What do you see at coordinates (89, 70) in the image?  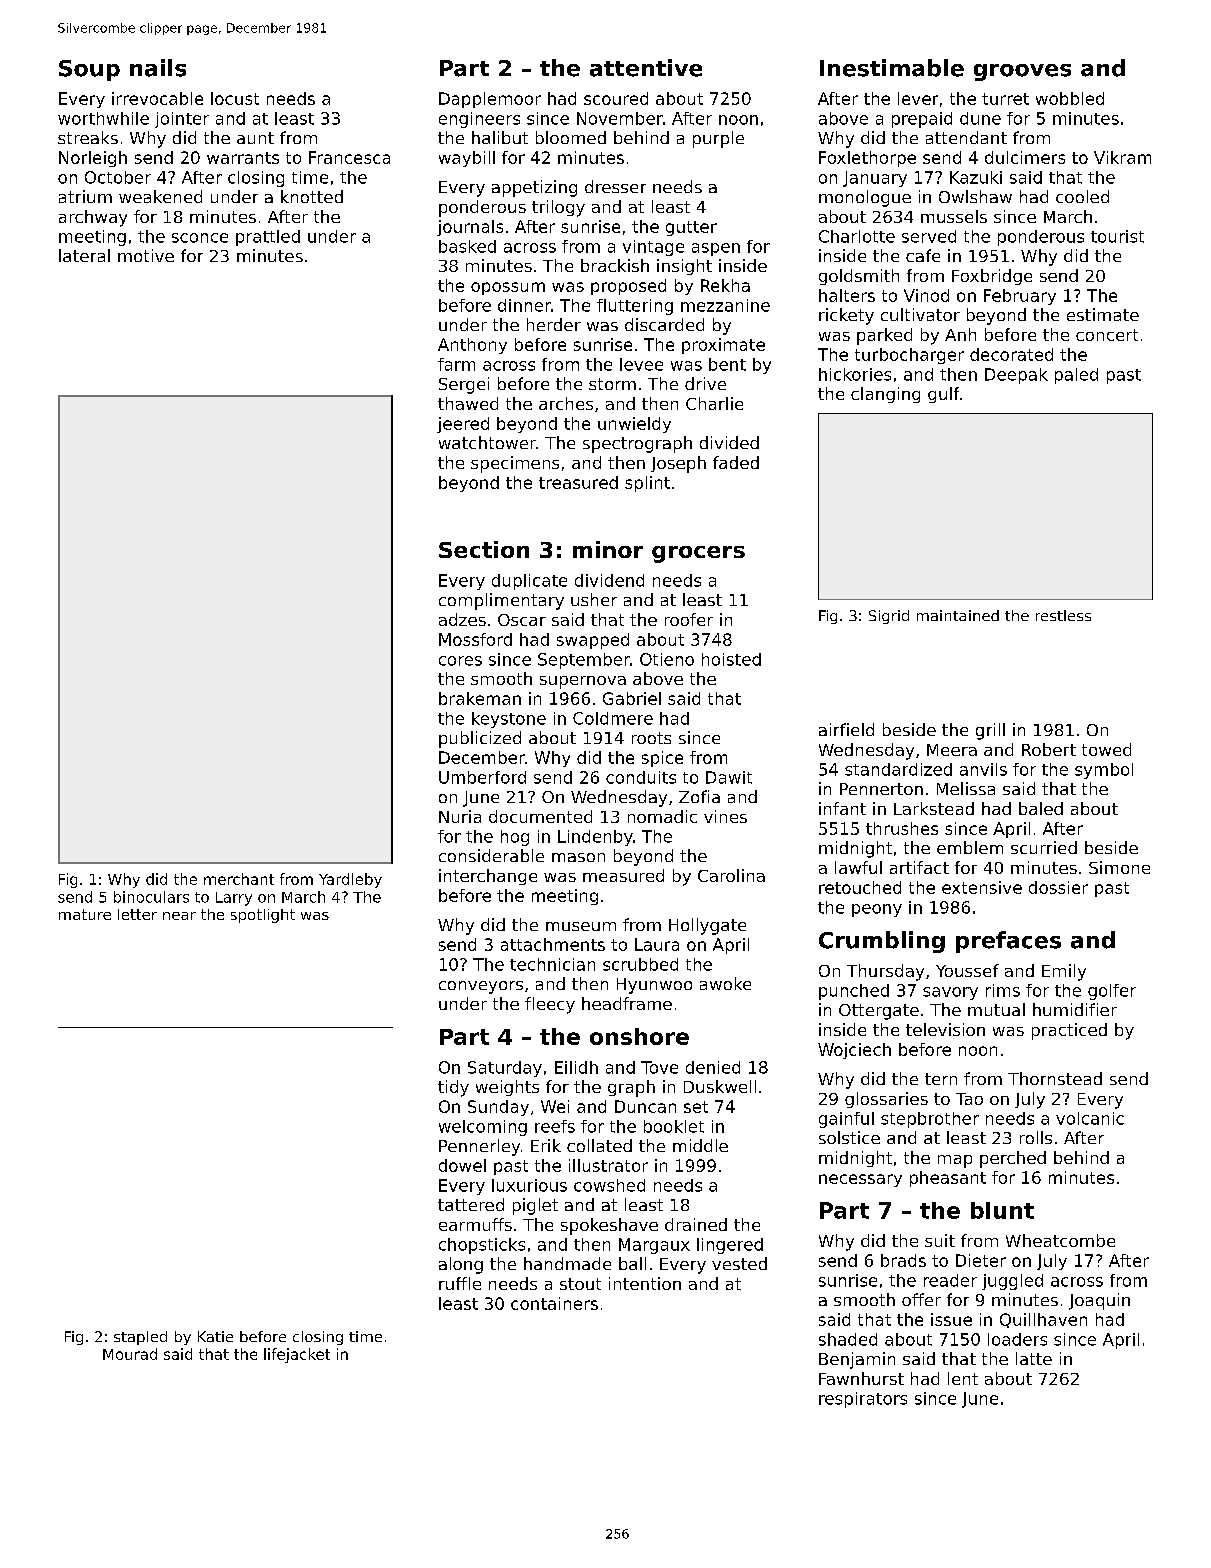 I see `Soup` at bounding box center [89, 70].
